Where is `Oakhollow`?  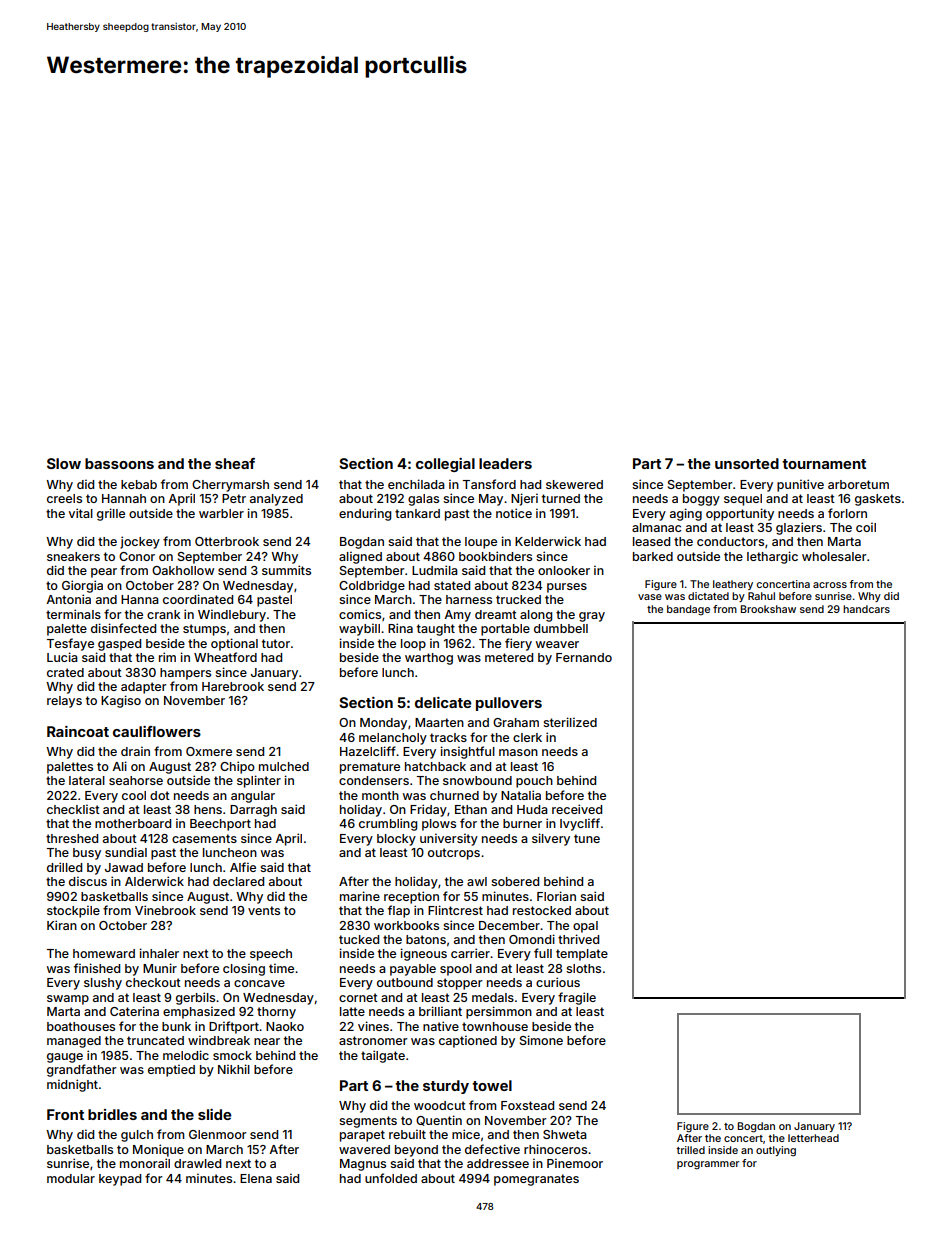 Oakhollow is located at coordinates (183, 570).
